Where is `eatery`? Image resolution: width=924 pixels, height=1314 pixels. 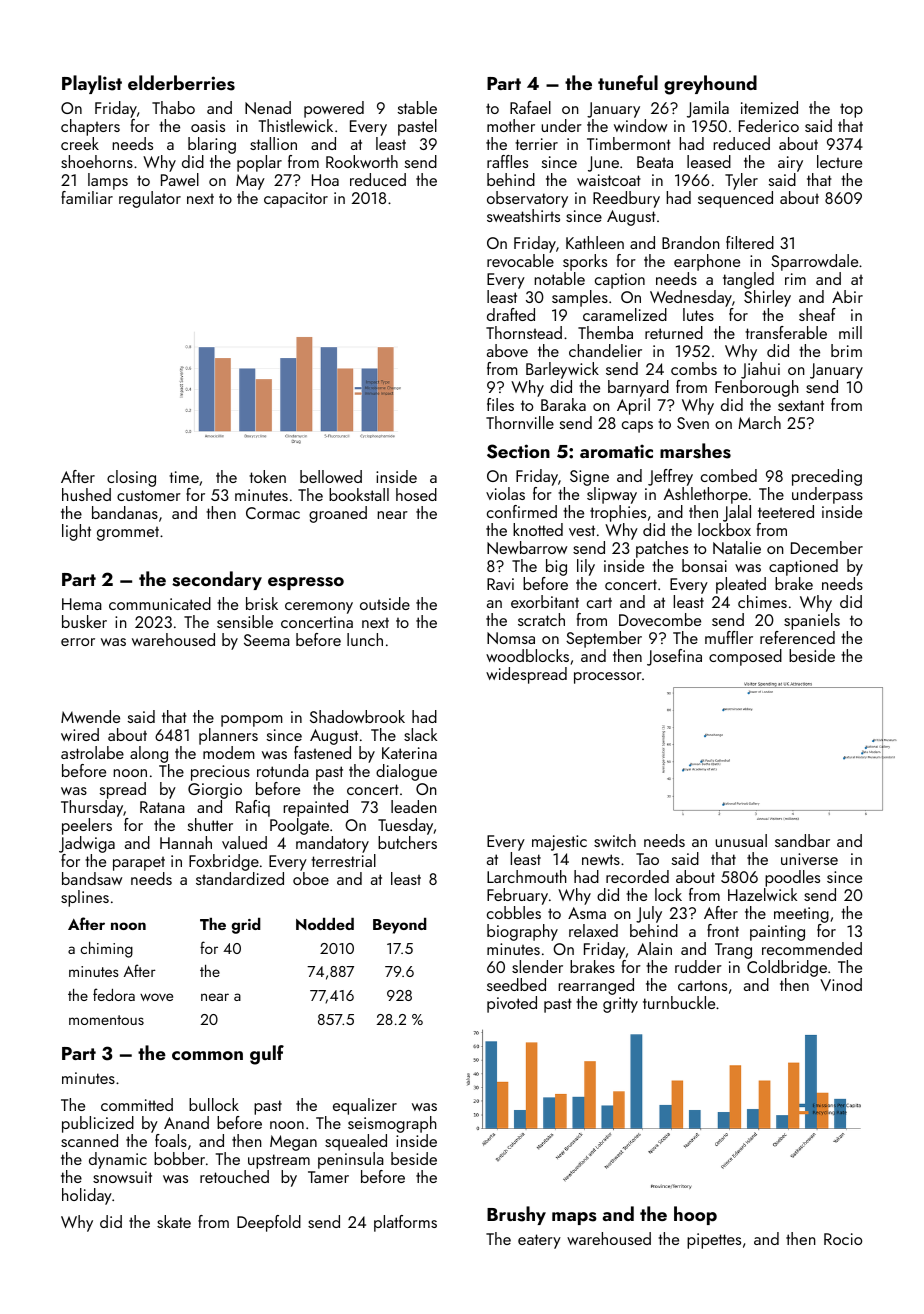
eatery is located at coordinates (539, 1241).
